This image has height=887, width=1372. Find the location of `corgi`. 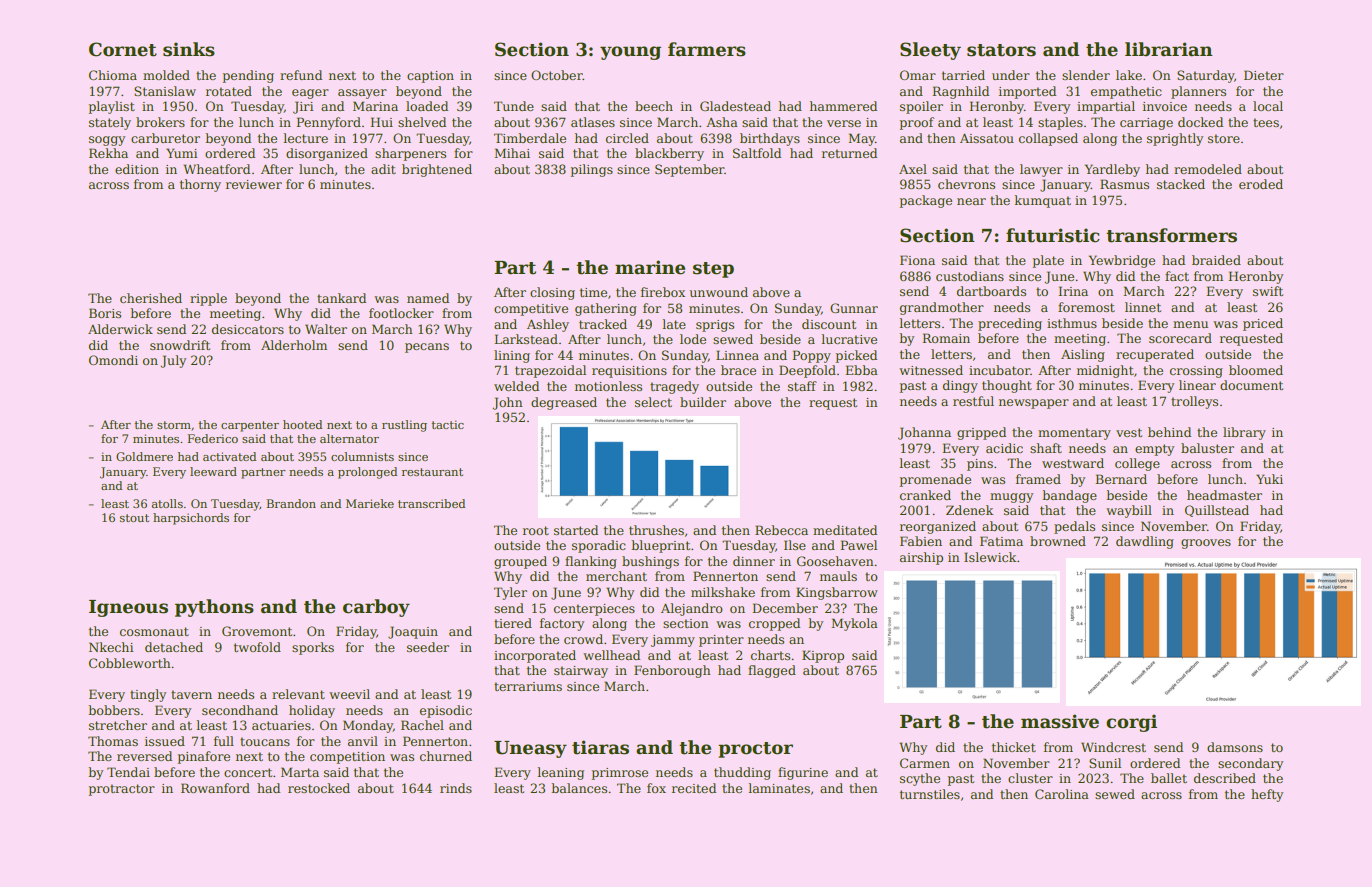

corgi is located at coordinates (1131, 723).
